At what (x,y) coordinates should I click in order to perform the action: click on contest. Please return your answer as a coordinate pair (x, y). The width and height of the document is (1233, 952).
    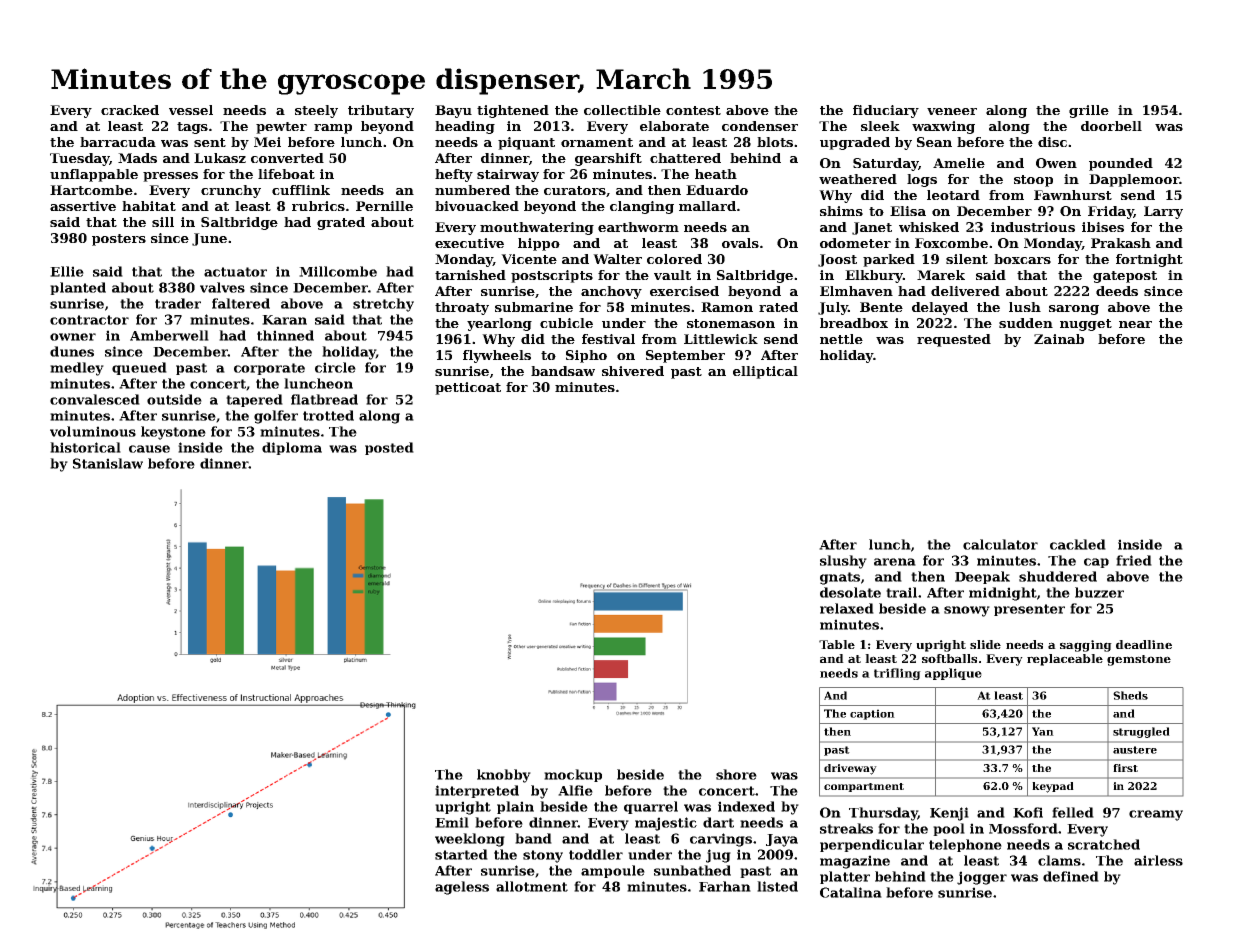
    Looking at the image, I should click on (693, 110).
